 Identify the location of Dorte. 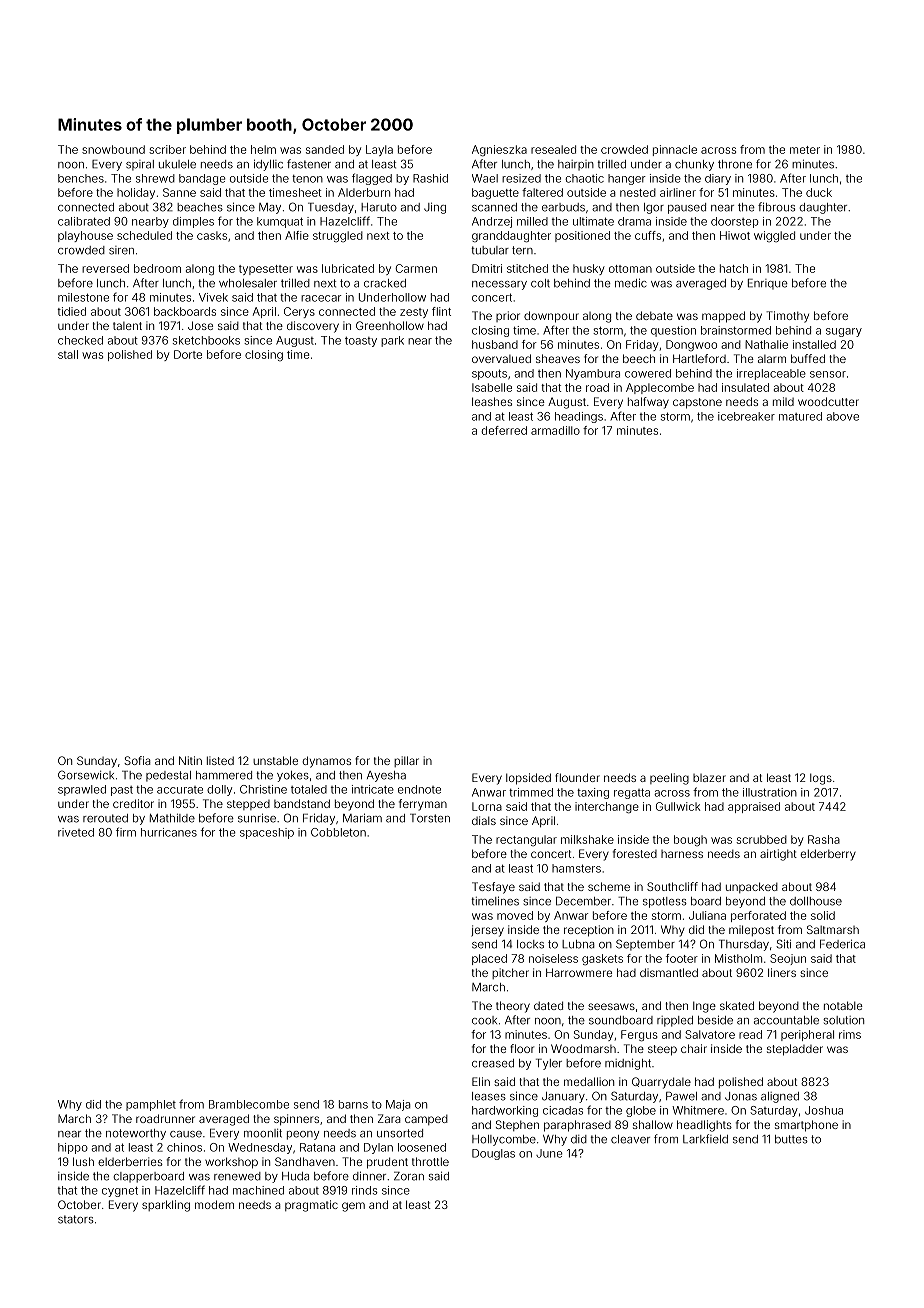
(188, 354).
